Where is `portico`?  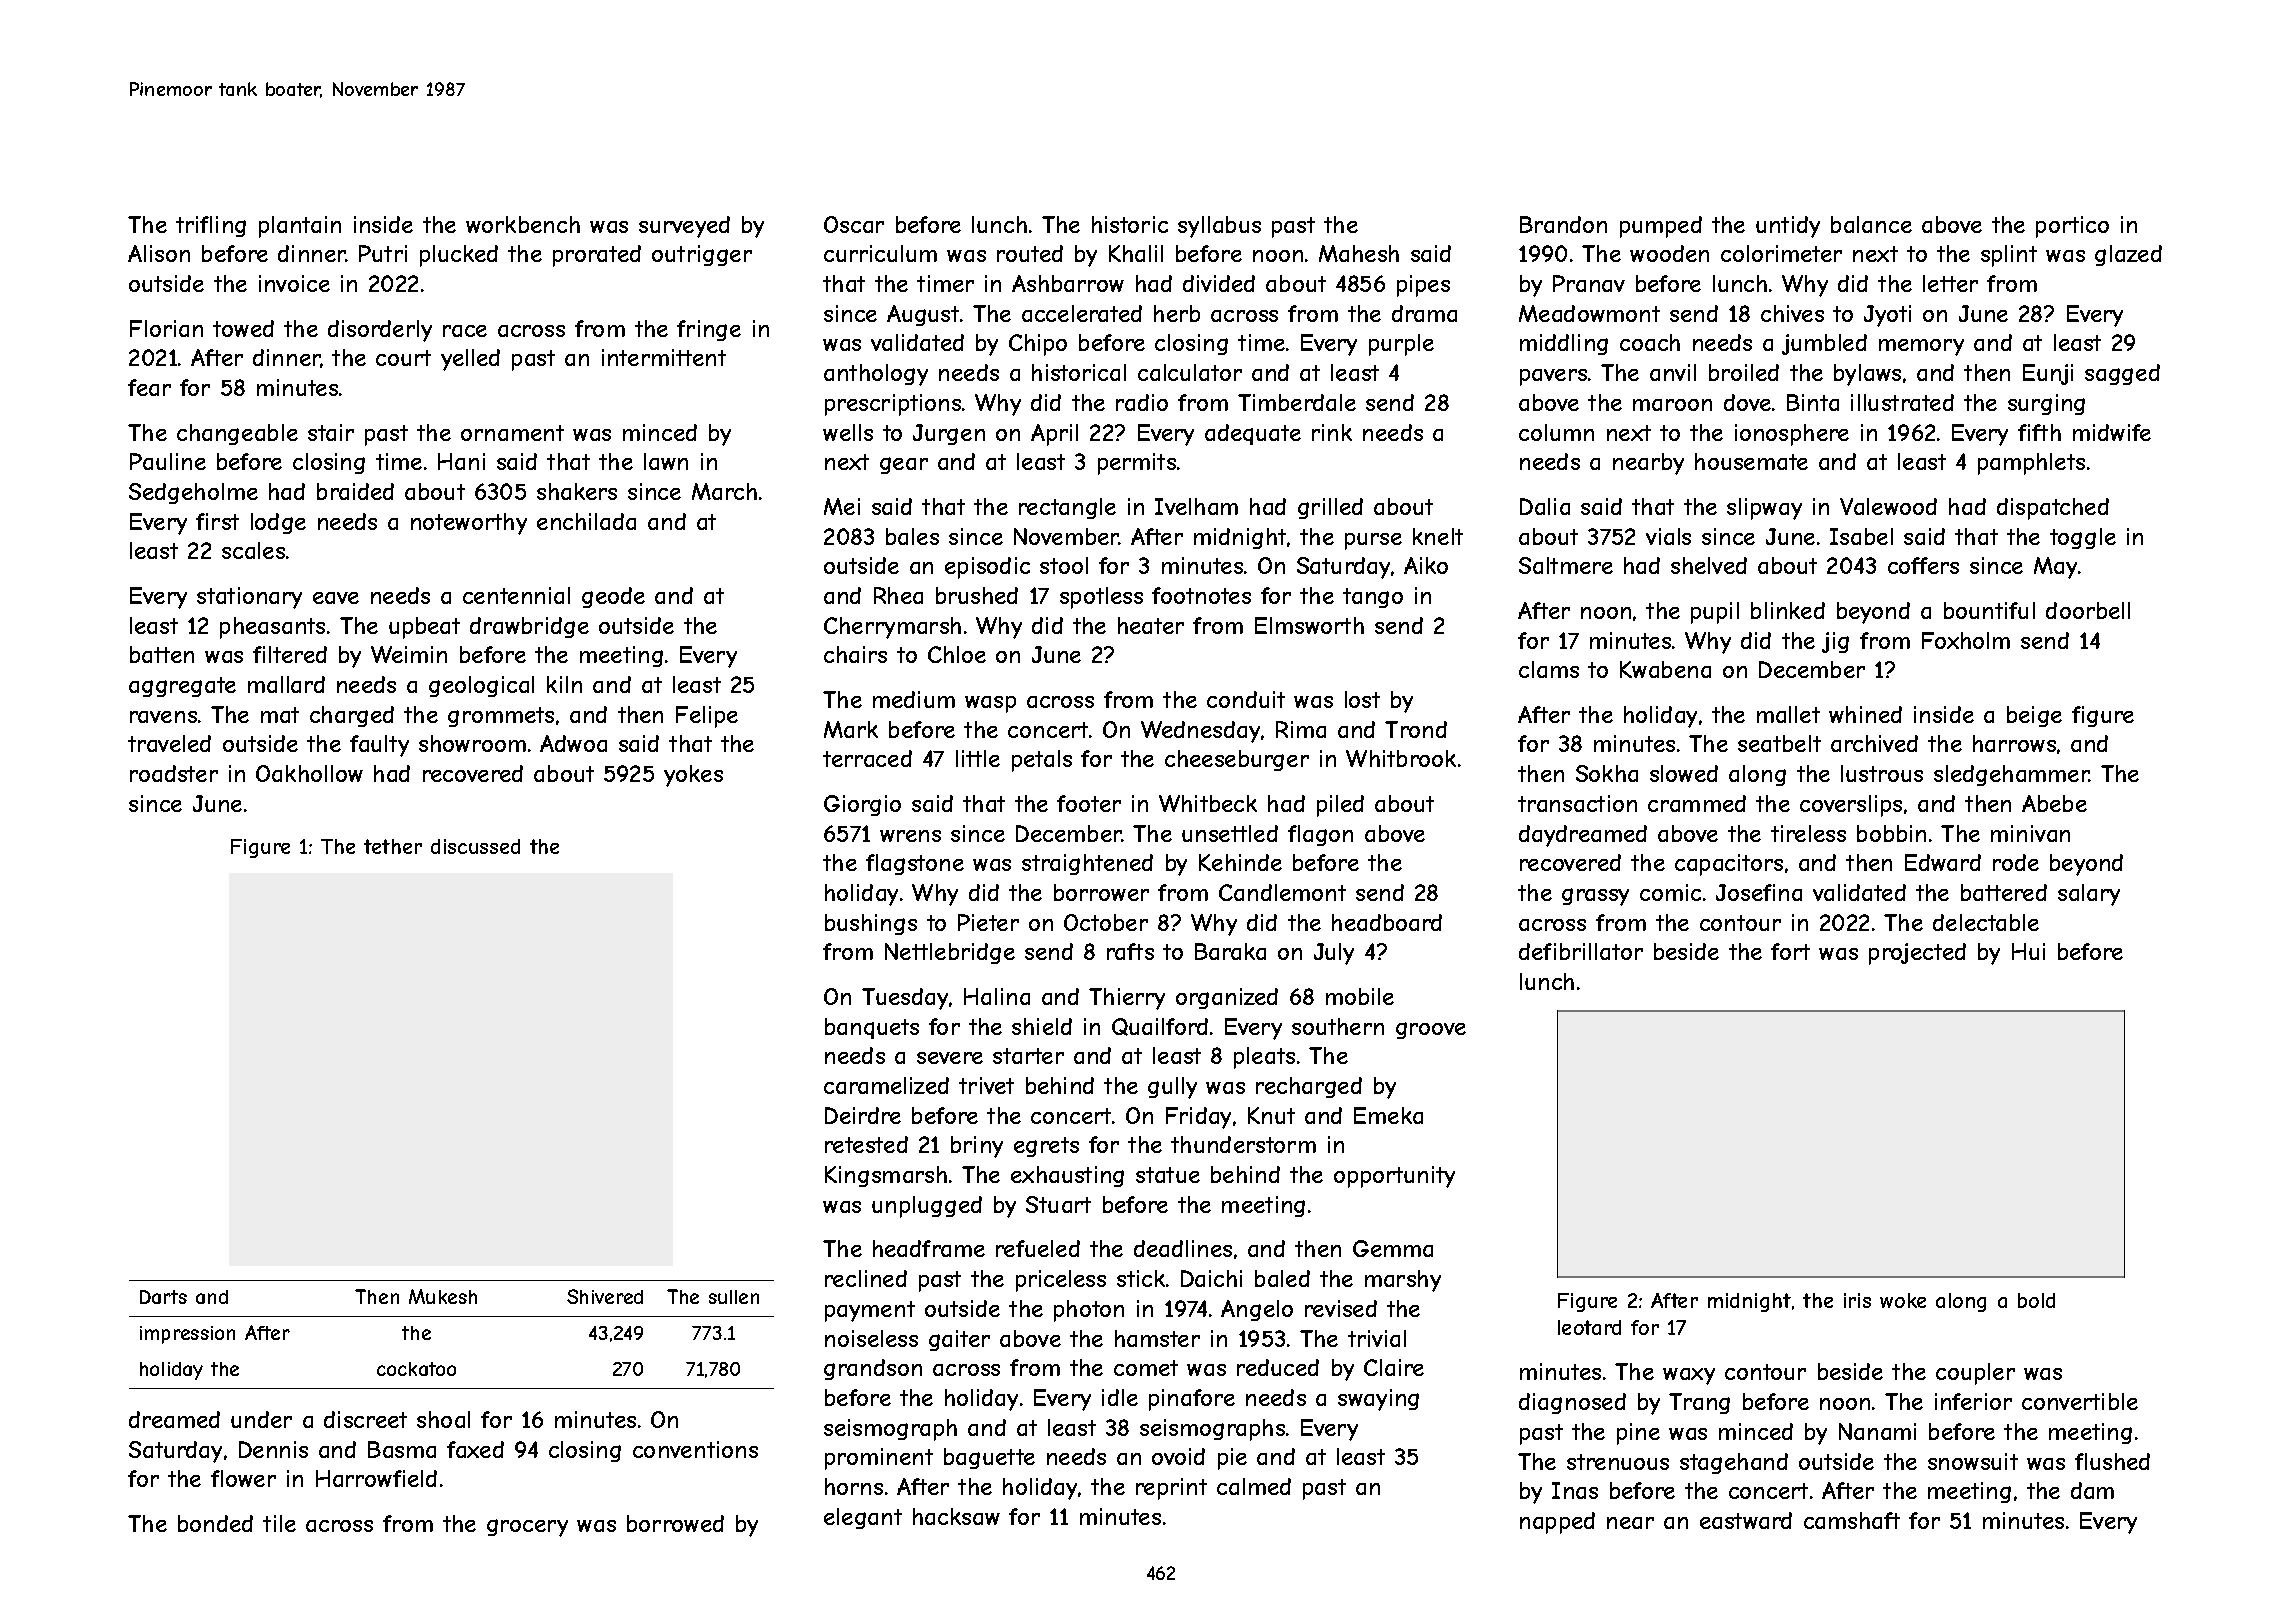
portico is located at coordinates (2072, 227).
